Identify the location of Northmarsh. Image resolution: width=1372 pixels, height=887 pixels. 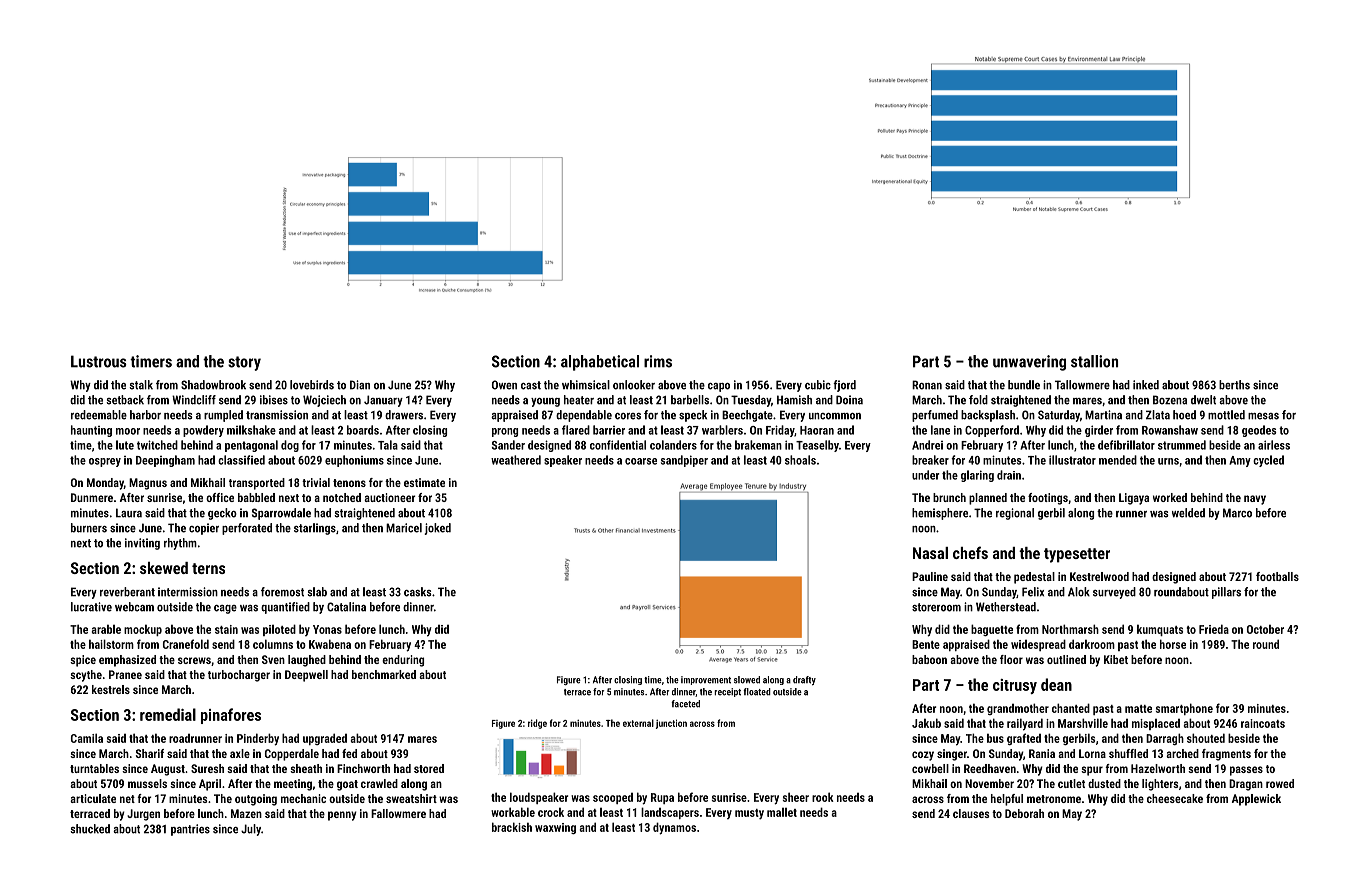
(1070, 629).
